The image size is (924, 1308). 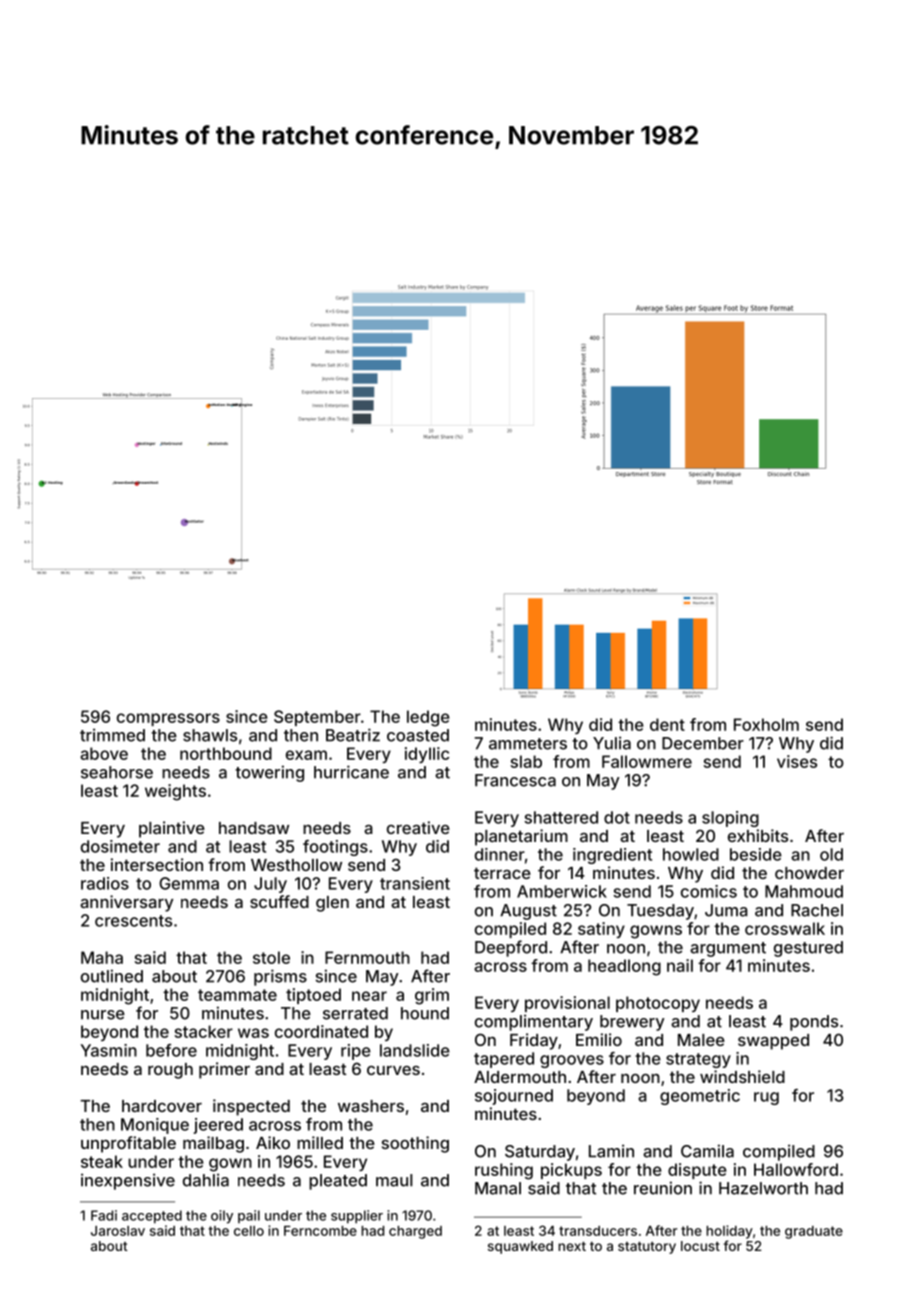 What do you see at coordinates (120, 846) in the document?
I see `dosimeter` at bounding box center [120, 846].
